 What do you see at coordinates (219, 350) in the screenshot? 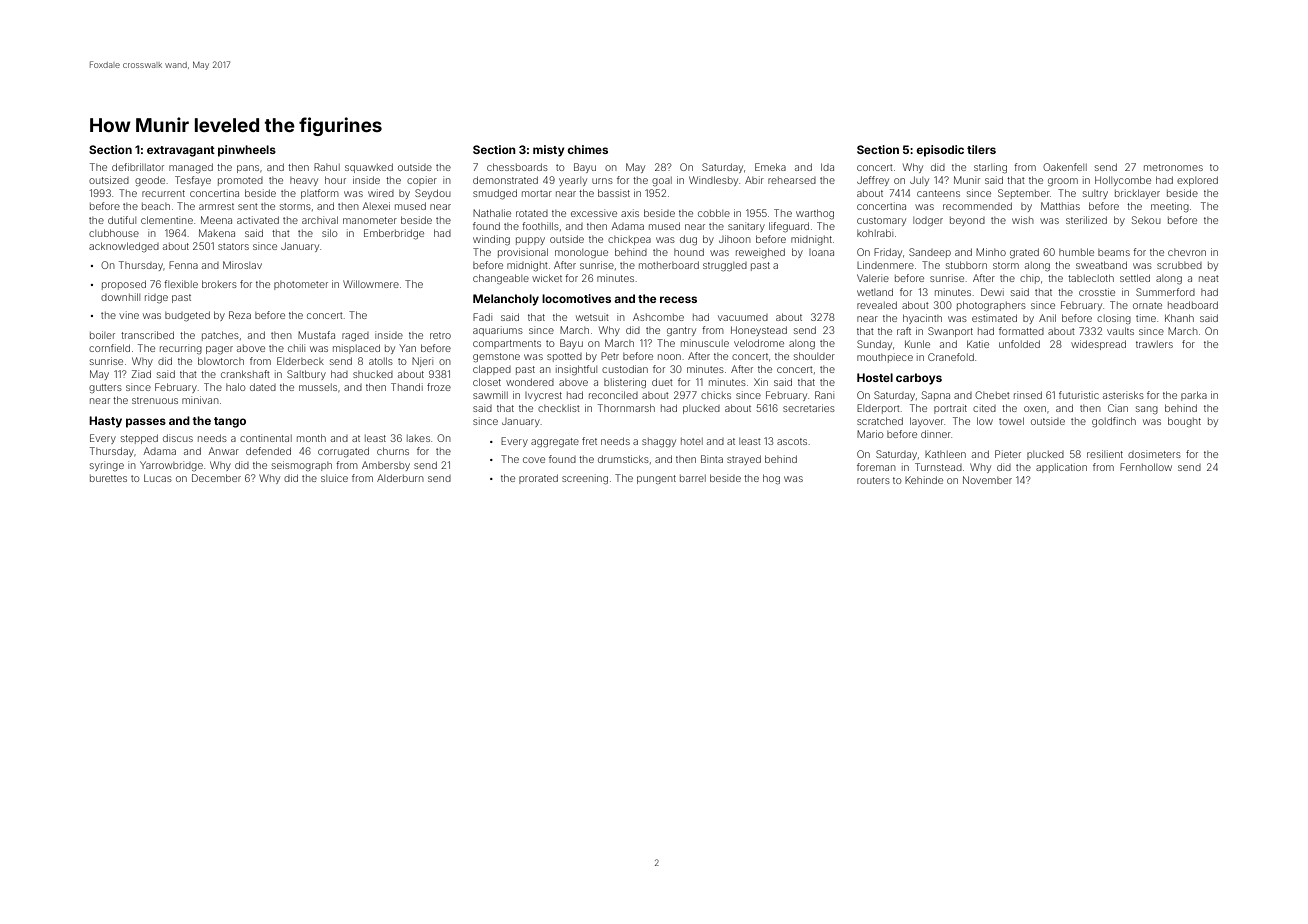
I see `pager` at bounding box center [219, 350].
